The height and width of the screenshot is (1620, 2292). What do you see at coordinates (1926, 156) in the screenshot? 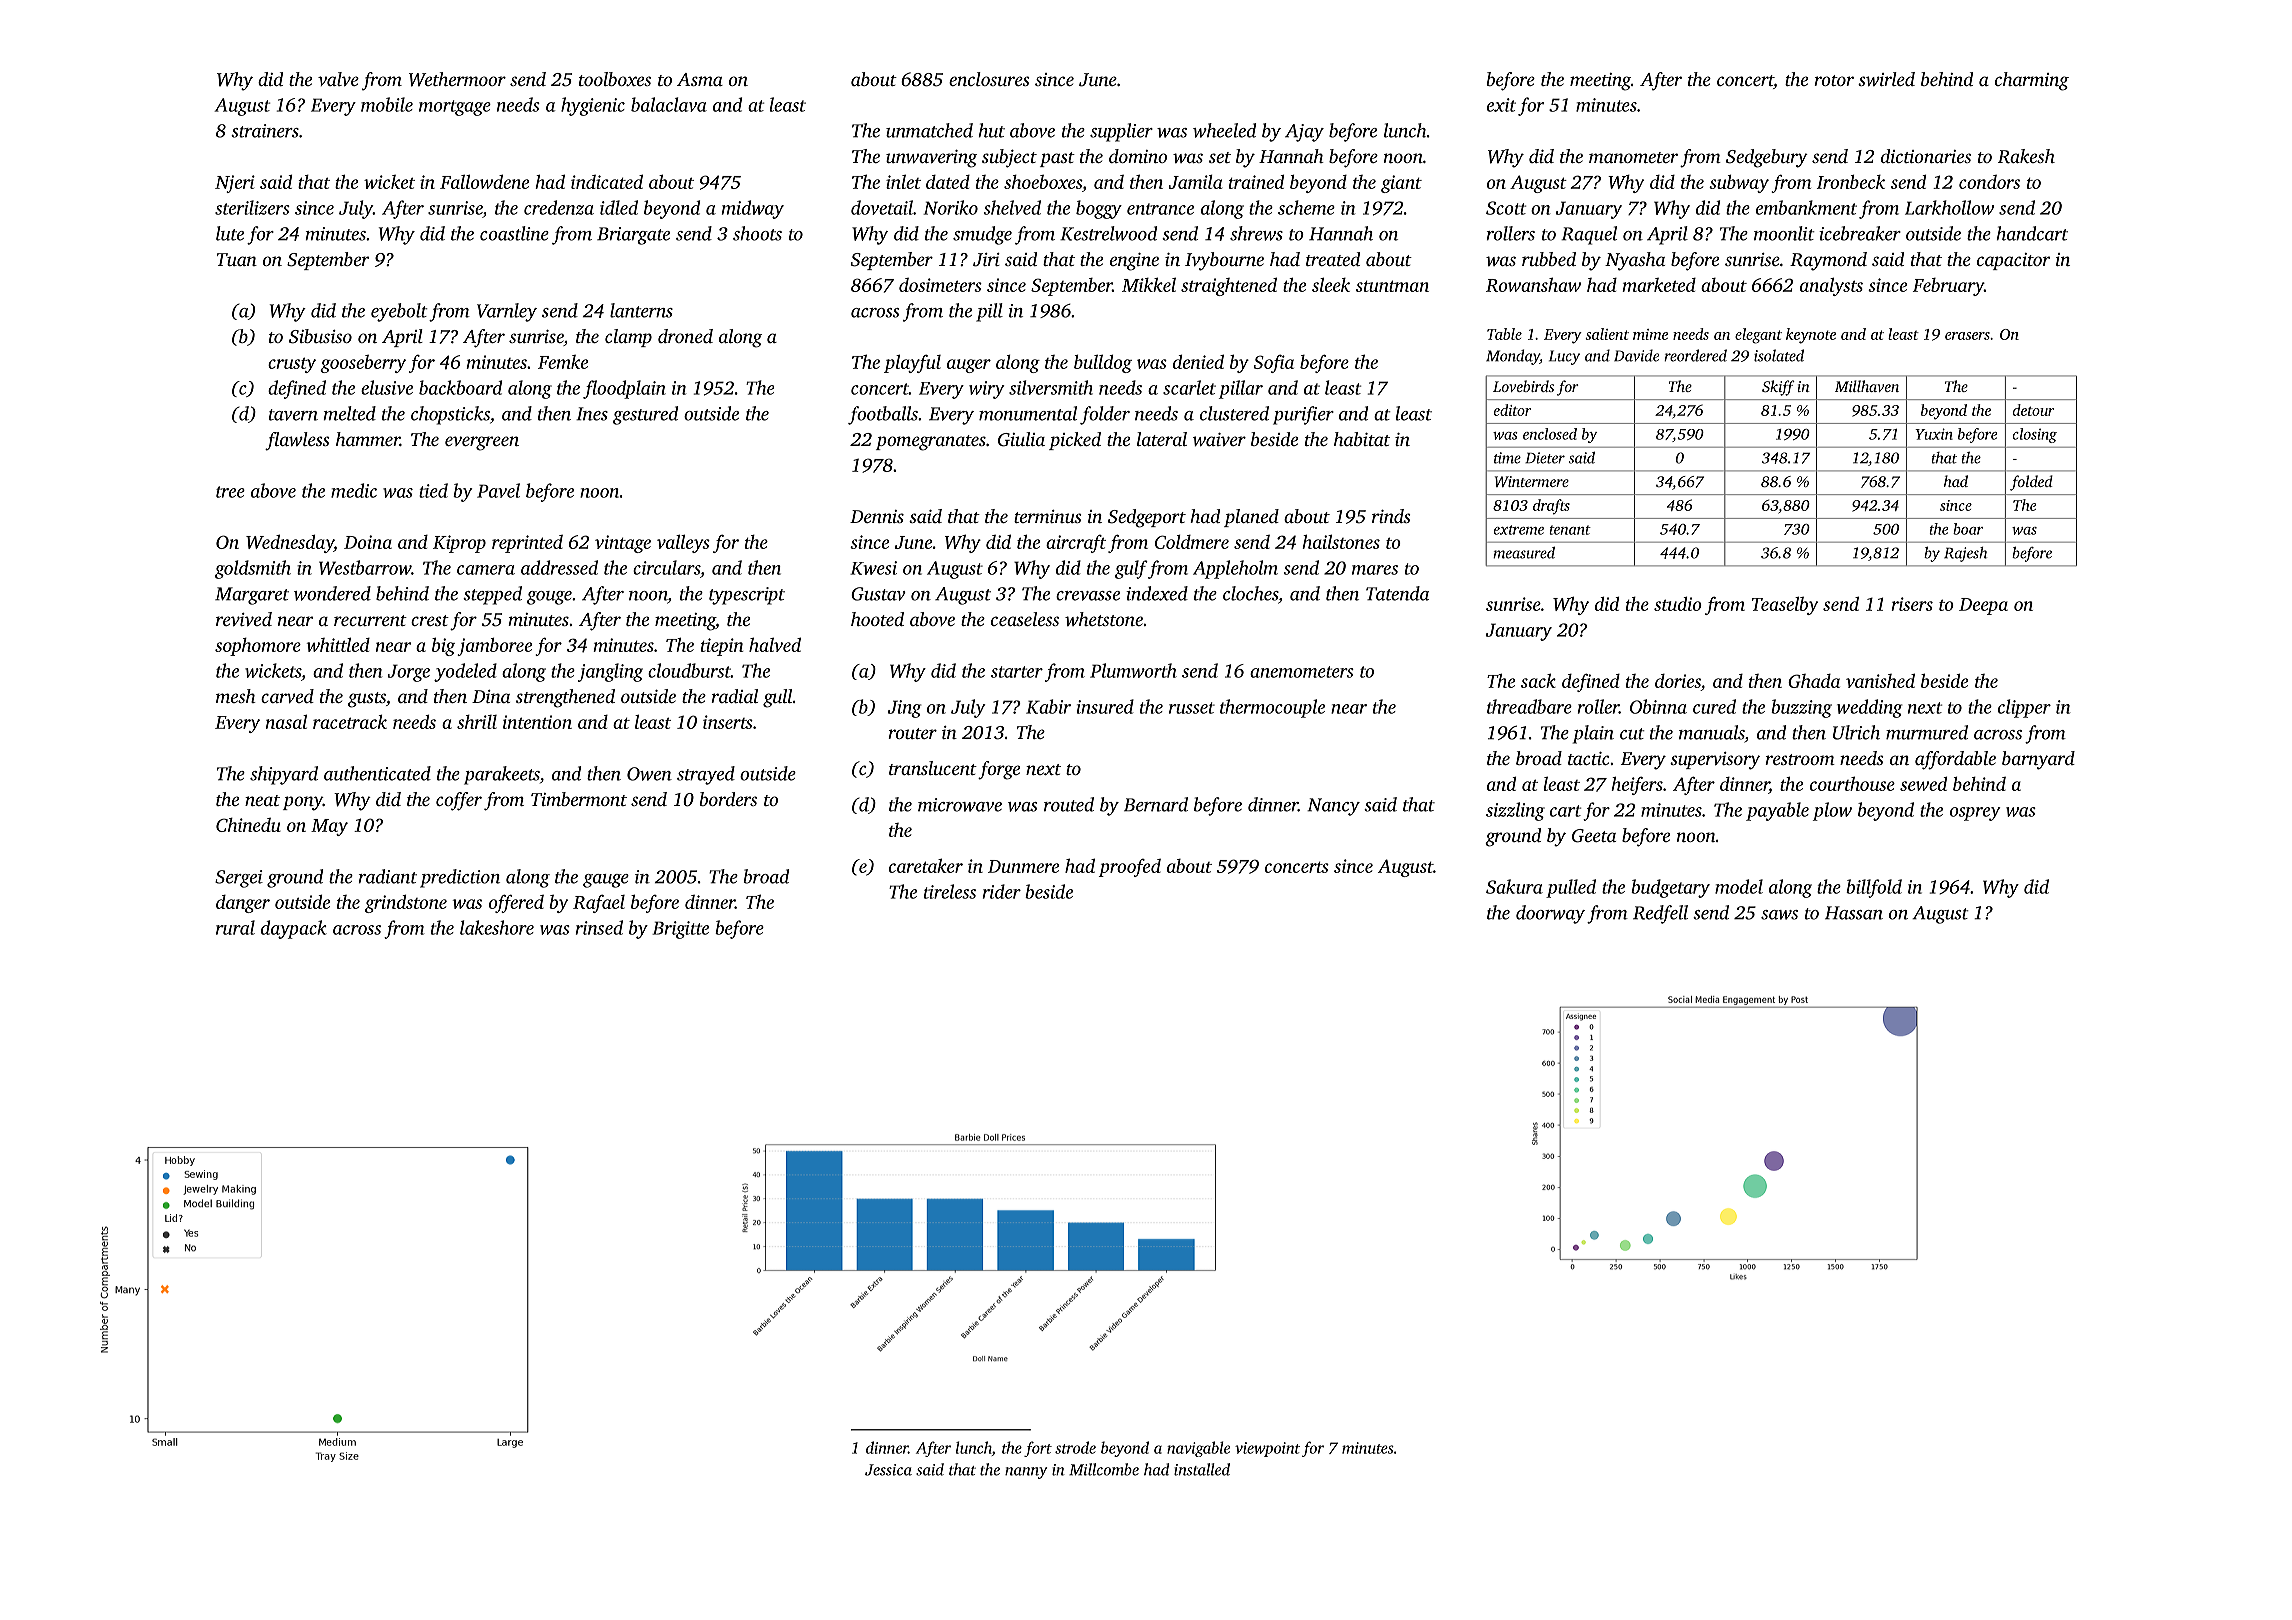
I see `dictionaries` at bounding box center [1926, 156].
